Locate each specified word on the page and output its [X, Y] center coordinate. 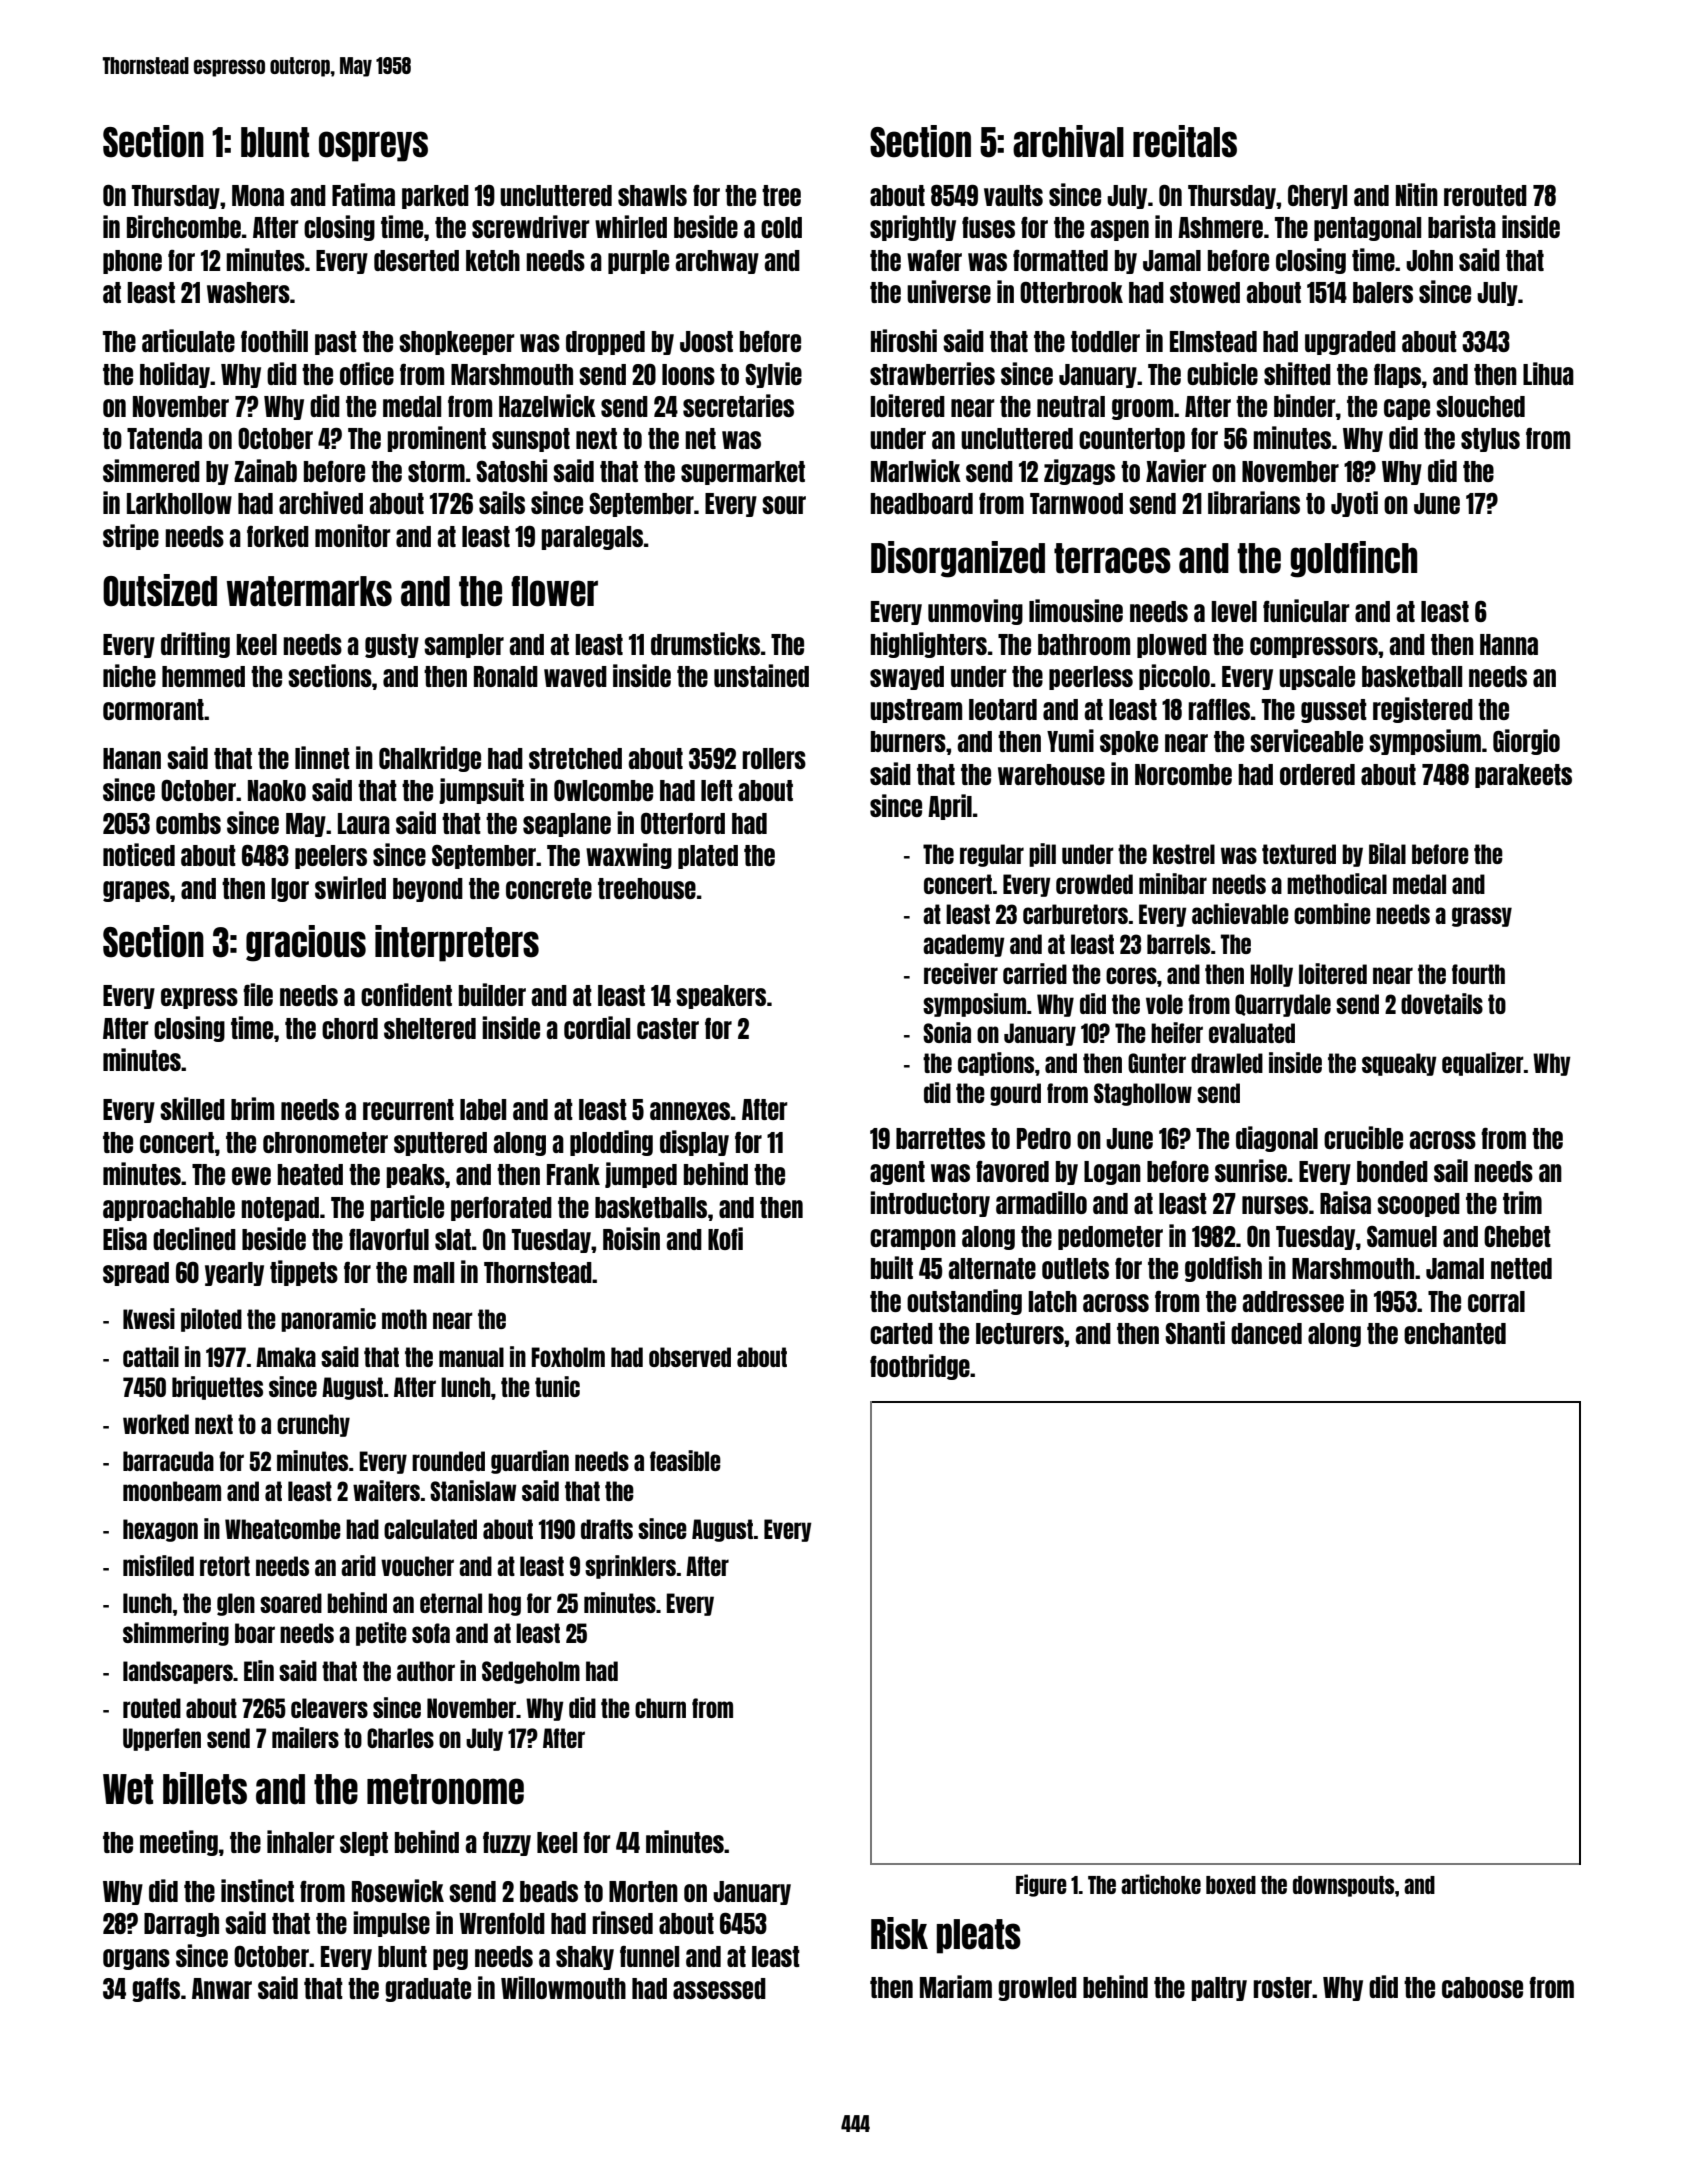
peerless [1091, 678]
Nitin [1417, 194]
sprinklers [630, 1567]
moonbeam [172, 1491]
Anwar [222, 1988]
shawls [652, 195]
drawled [1227, 1063]
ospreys [373, 146]
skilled [192, 1108]
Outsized [160, 590]
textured [1299, 854]
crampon [913, 1239]
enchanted [1455, 1333]
